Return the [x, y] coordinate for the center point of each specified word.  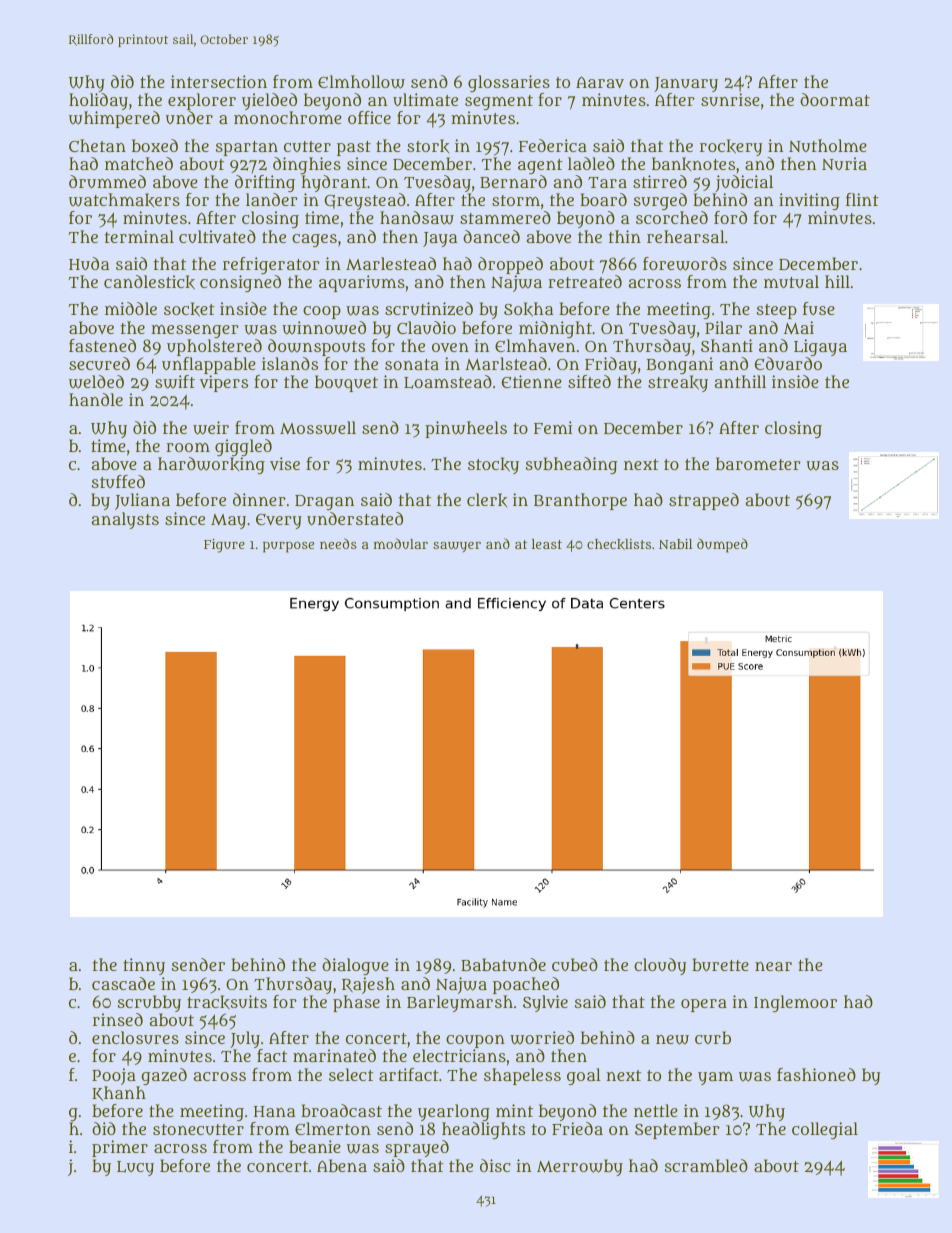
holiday [98, 102]
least [547, 544]
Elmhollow [361, 82]
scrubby [149, 1003]
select [351, 1074]
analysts [125, 520]
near [773, 966]
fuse [819, 308]
